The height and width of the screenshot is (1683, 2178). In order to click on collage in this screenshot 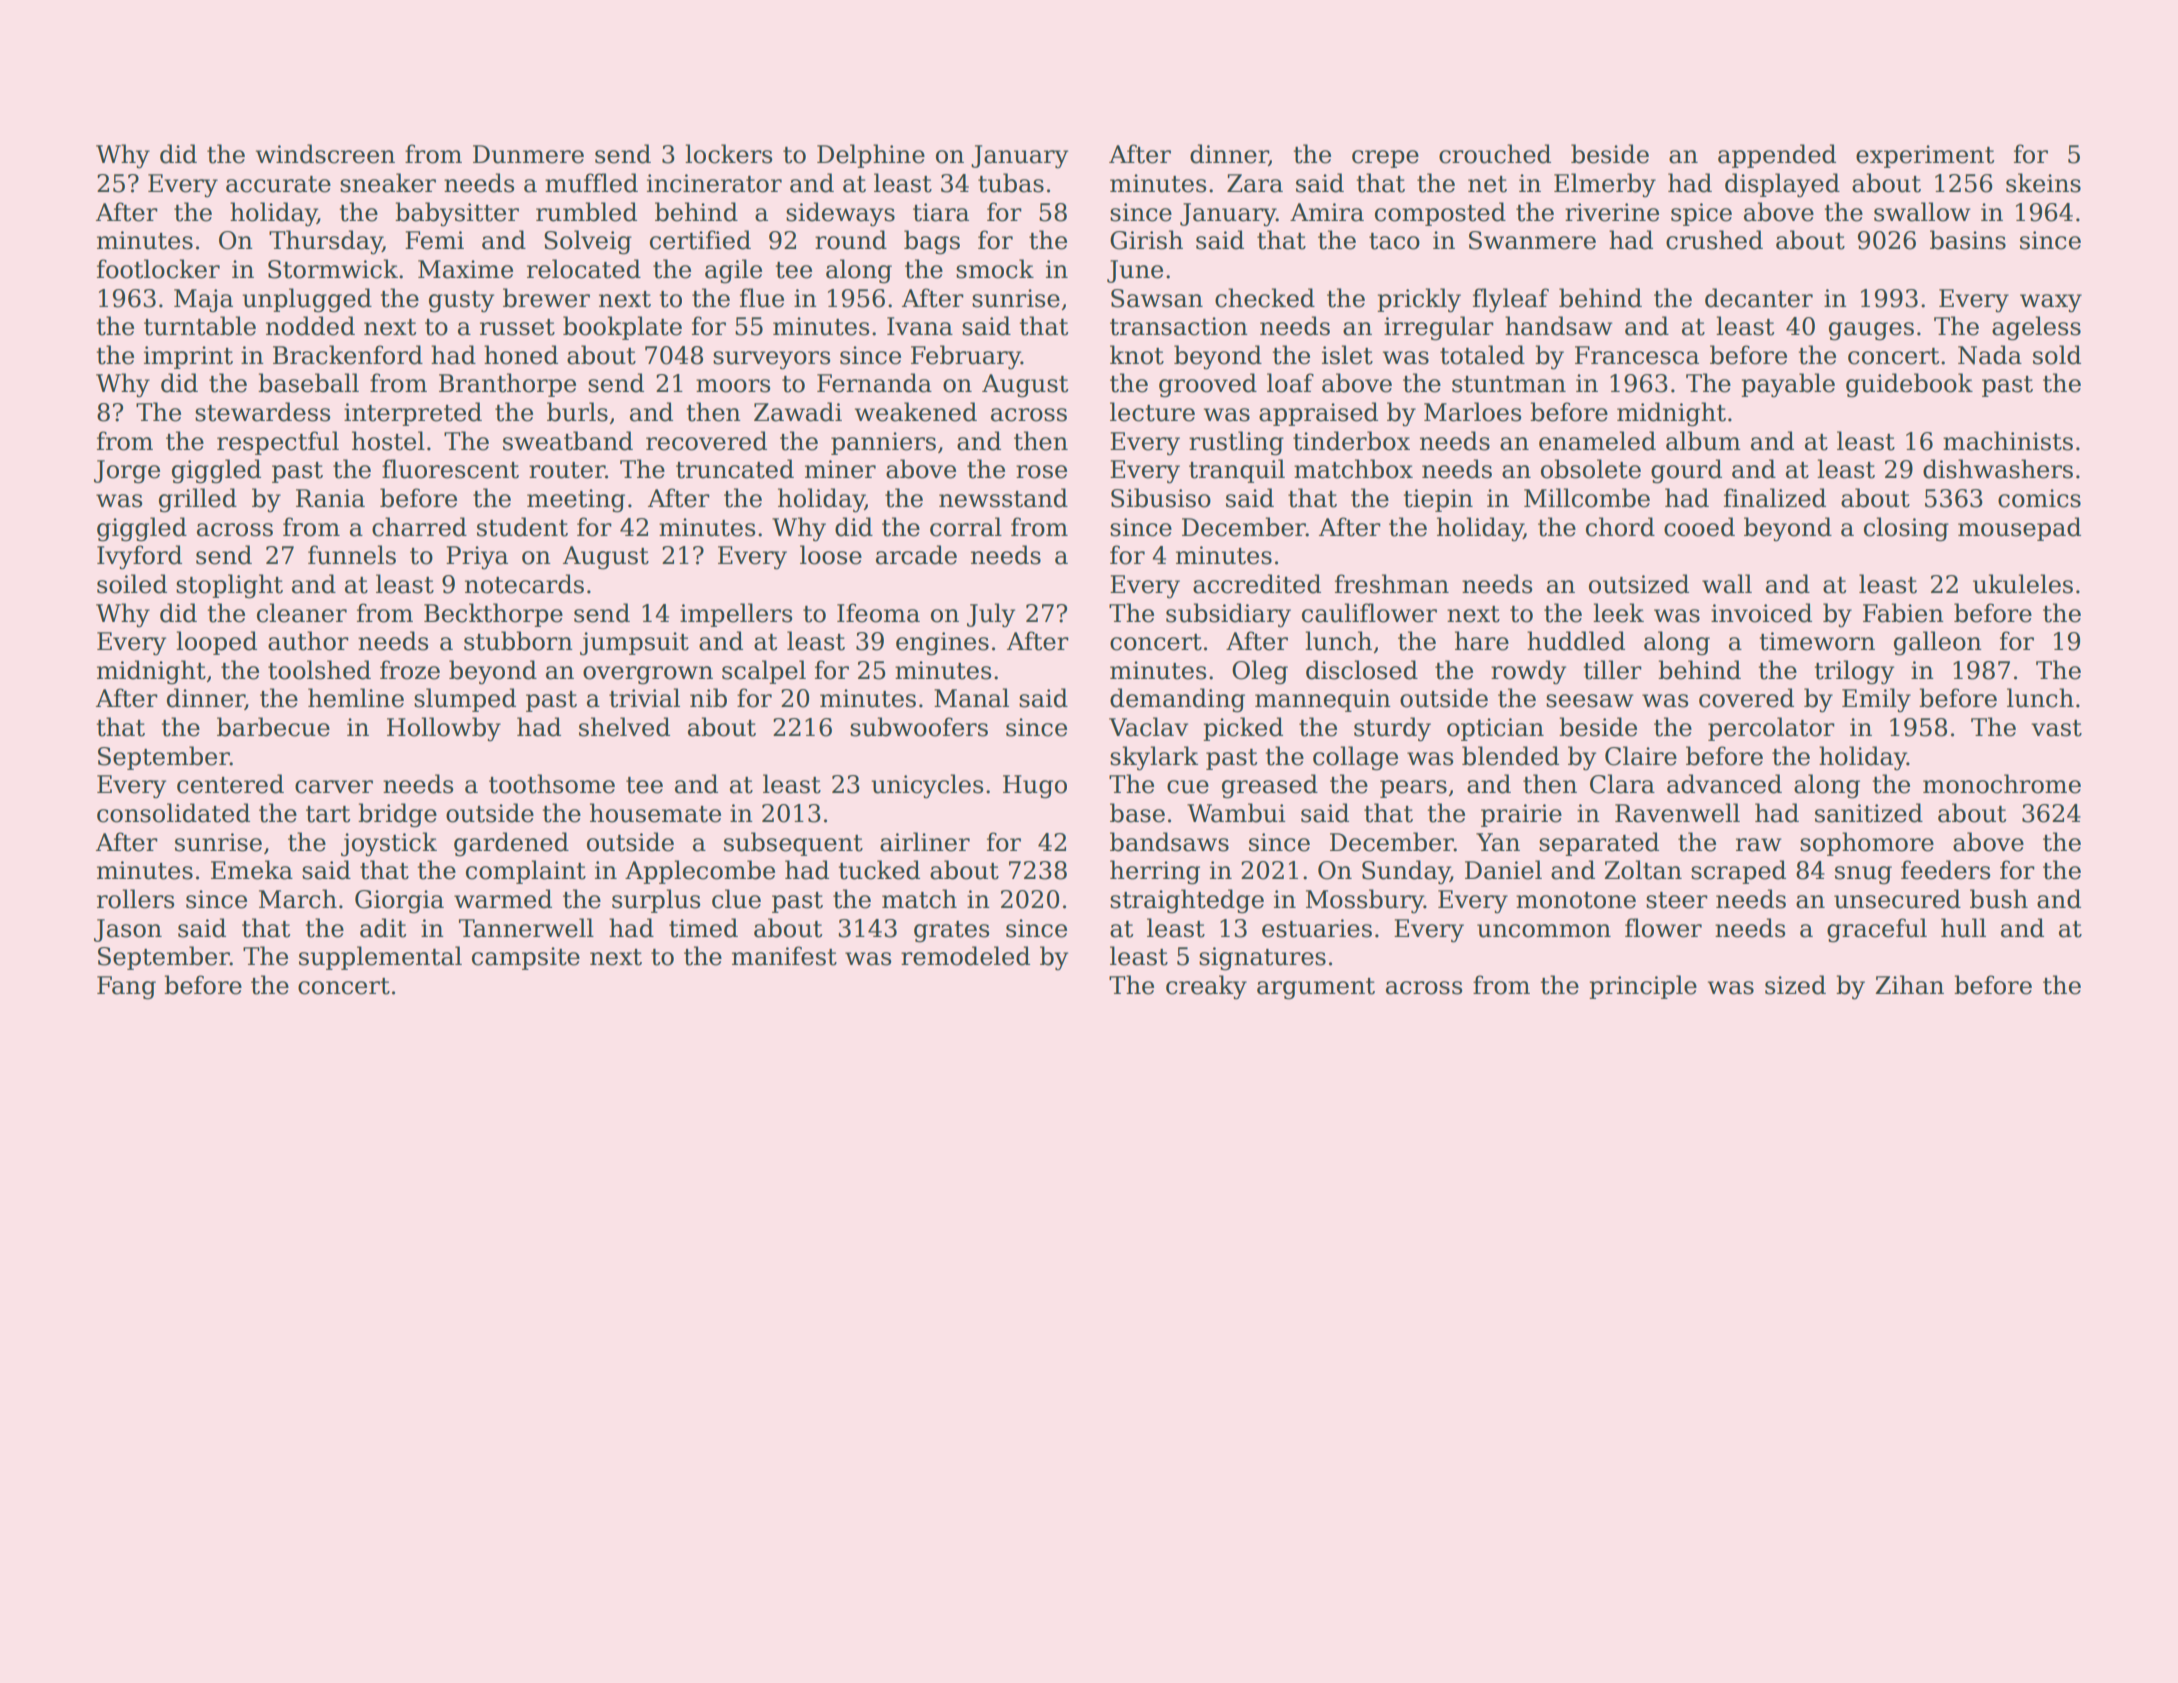, I will do `click(1355, 758)`.
